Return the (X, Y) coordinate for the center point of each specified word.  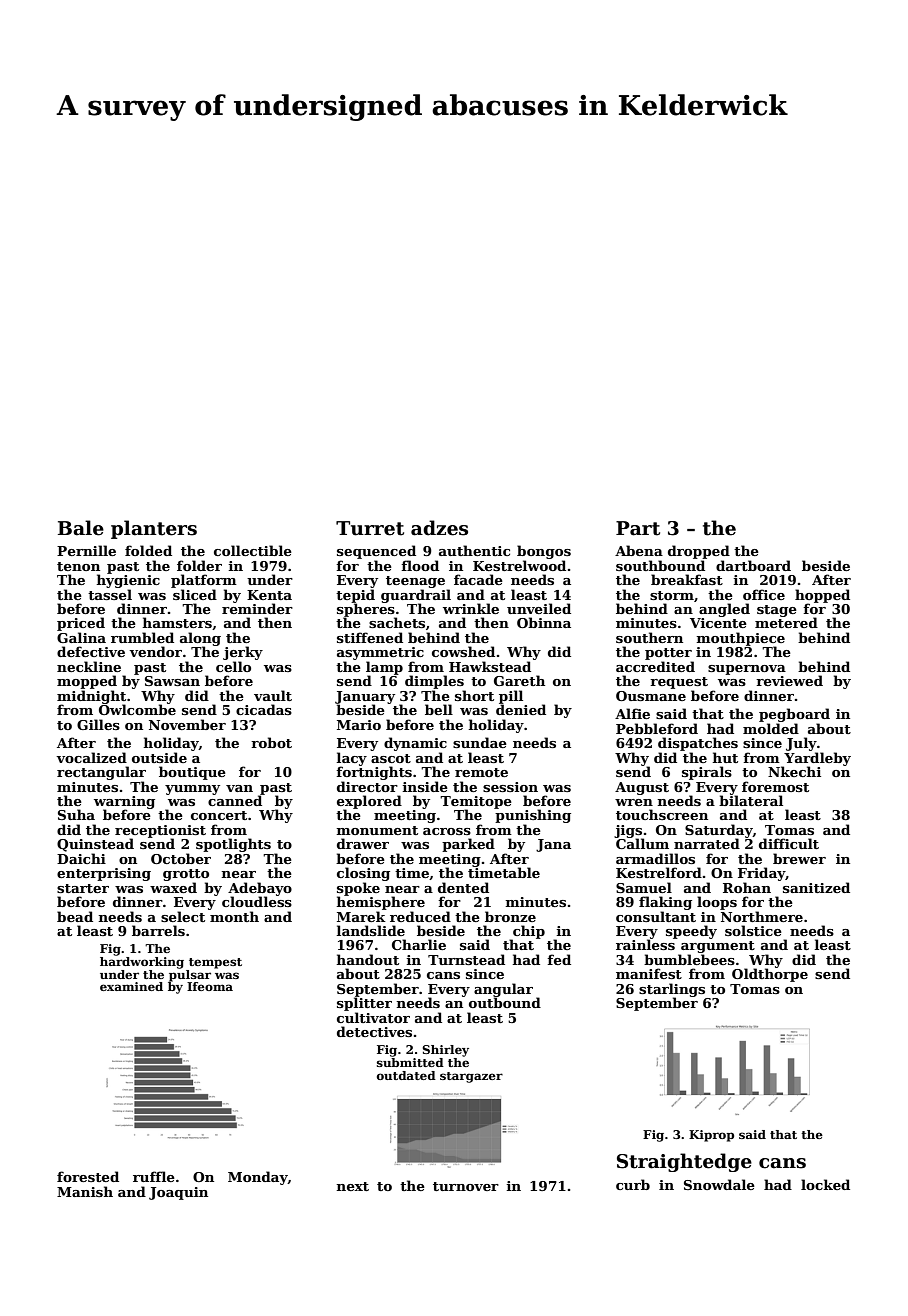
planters (154, 529)
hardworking (142, 963)
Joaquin (178, 1193)
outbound (505, 1002)
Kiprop (711, 1136)
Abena (639, 550)
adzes (439, 528)
